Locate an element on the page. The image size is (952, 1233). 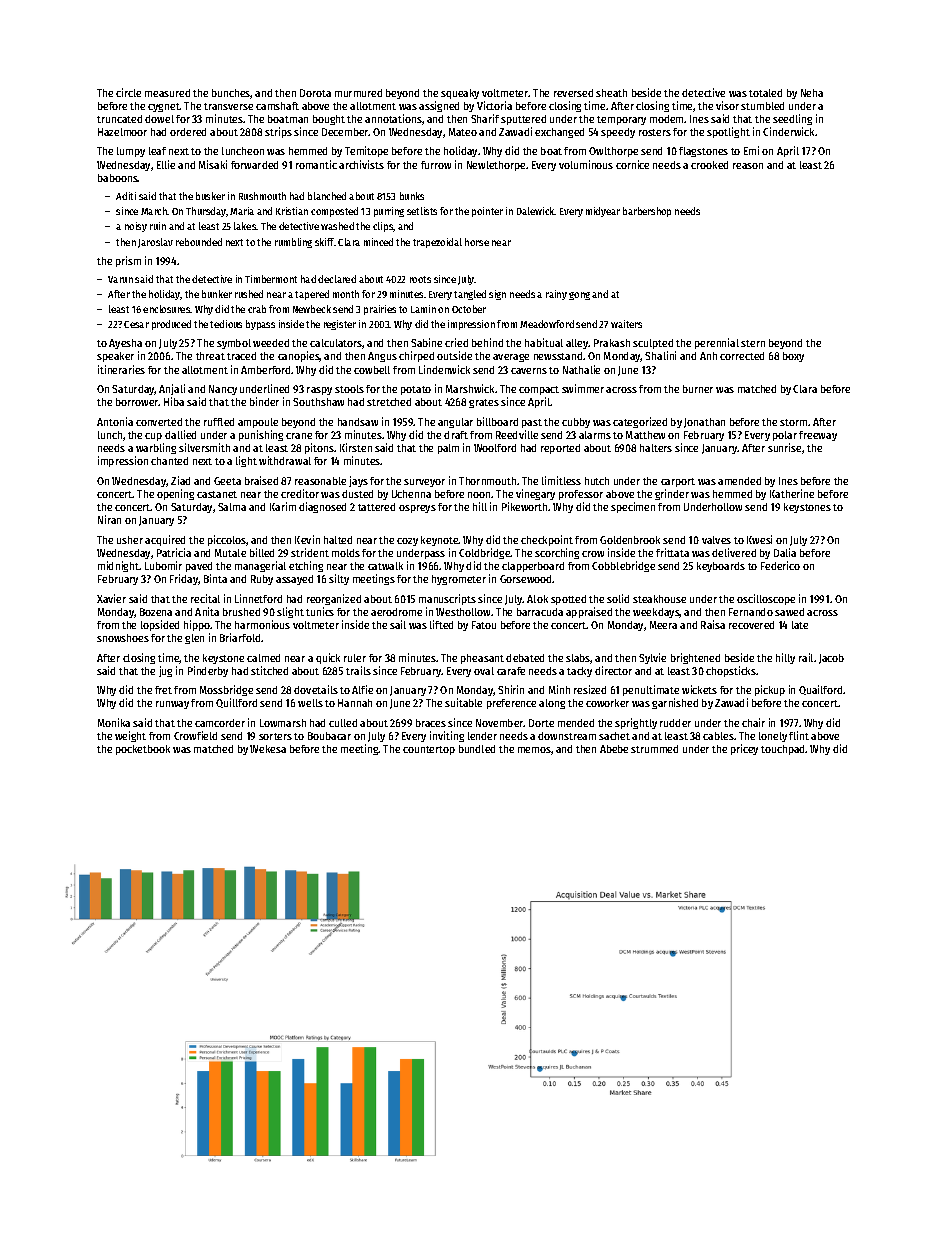
Katherine is located at coordinates (792, 493).
